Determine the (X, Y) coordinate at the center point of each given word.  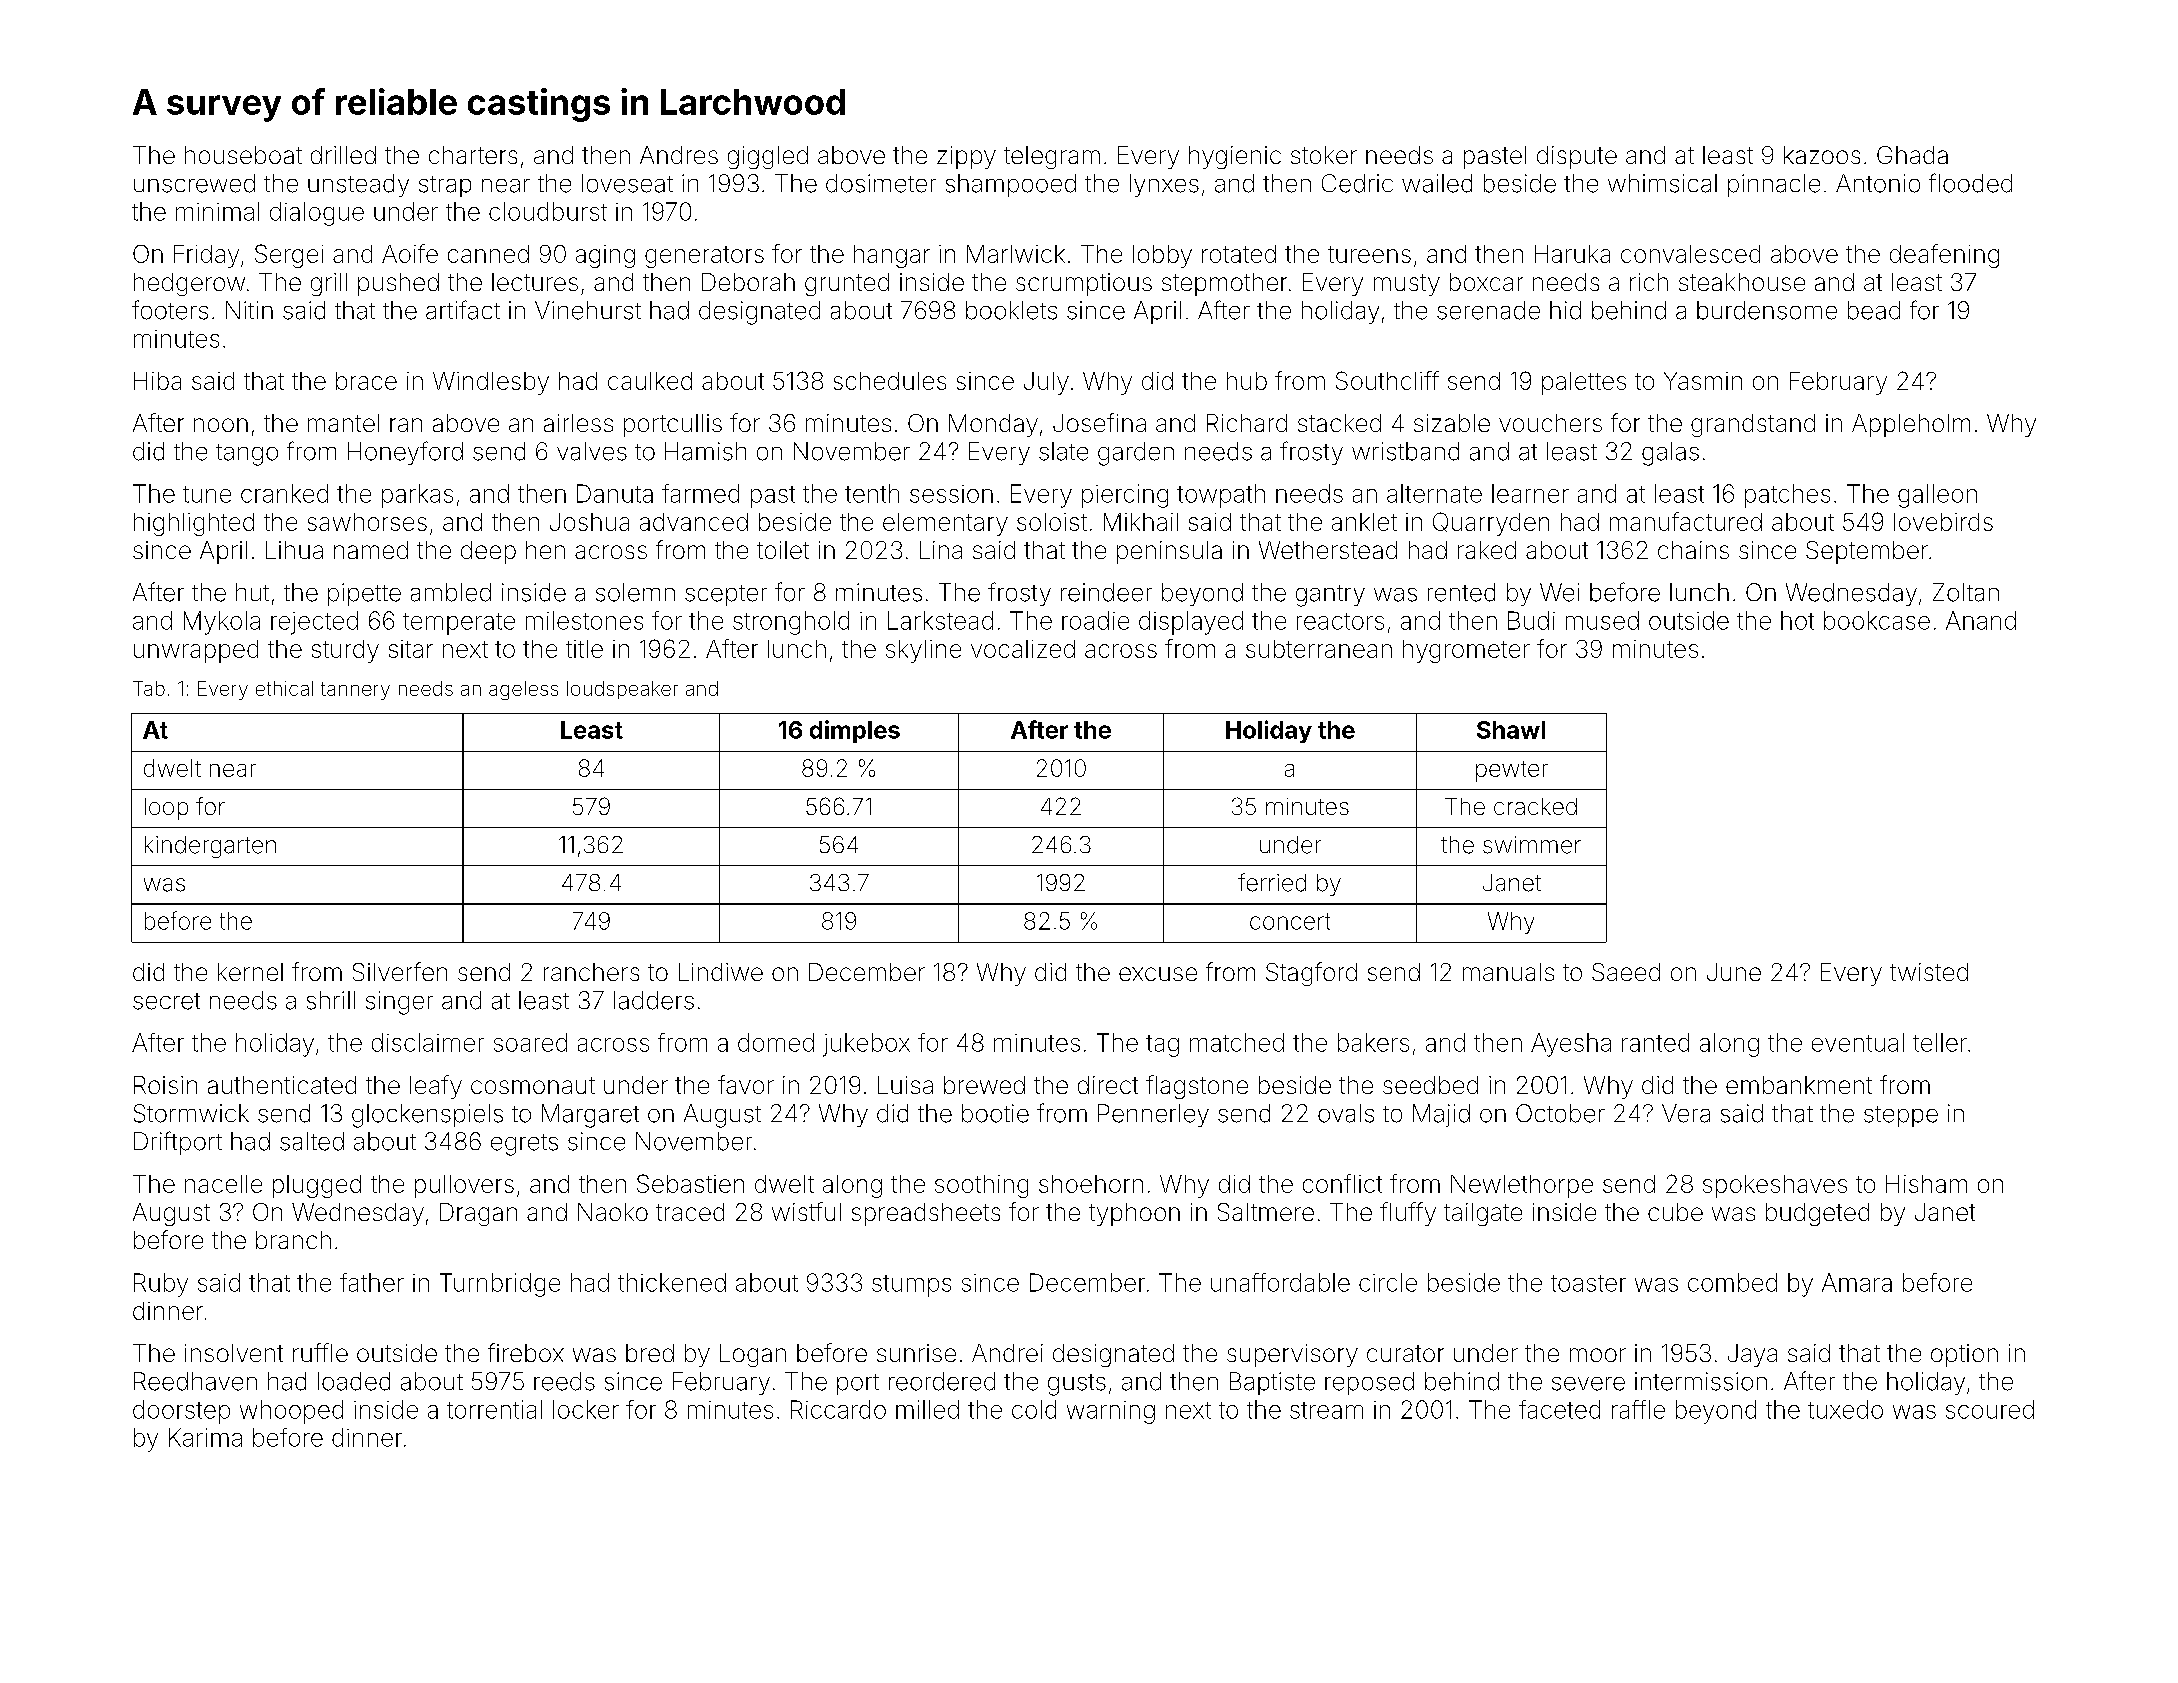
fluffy (1408, 1214)
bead (1874, 310)
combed (1732, 1282)
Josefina (1099, 422)
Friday (206, 256)
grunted (847, 284)
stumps (911, 1286)
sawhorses (367, 522)
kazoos (1822, 155)
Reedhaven (195, 1381)
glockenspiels (427, 1116)
